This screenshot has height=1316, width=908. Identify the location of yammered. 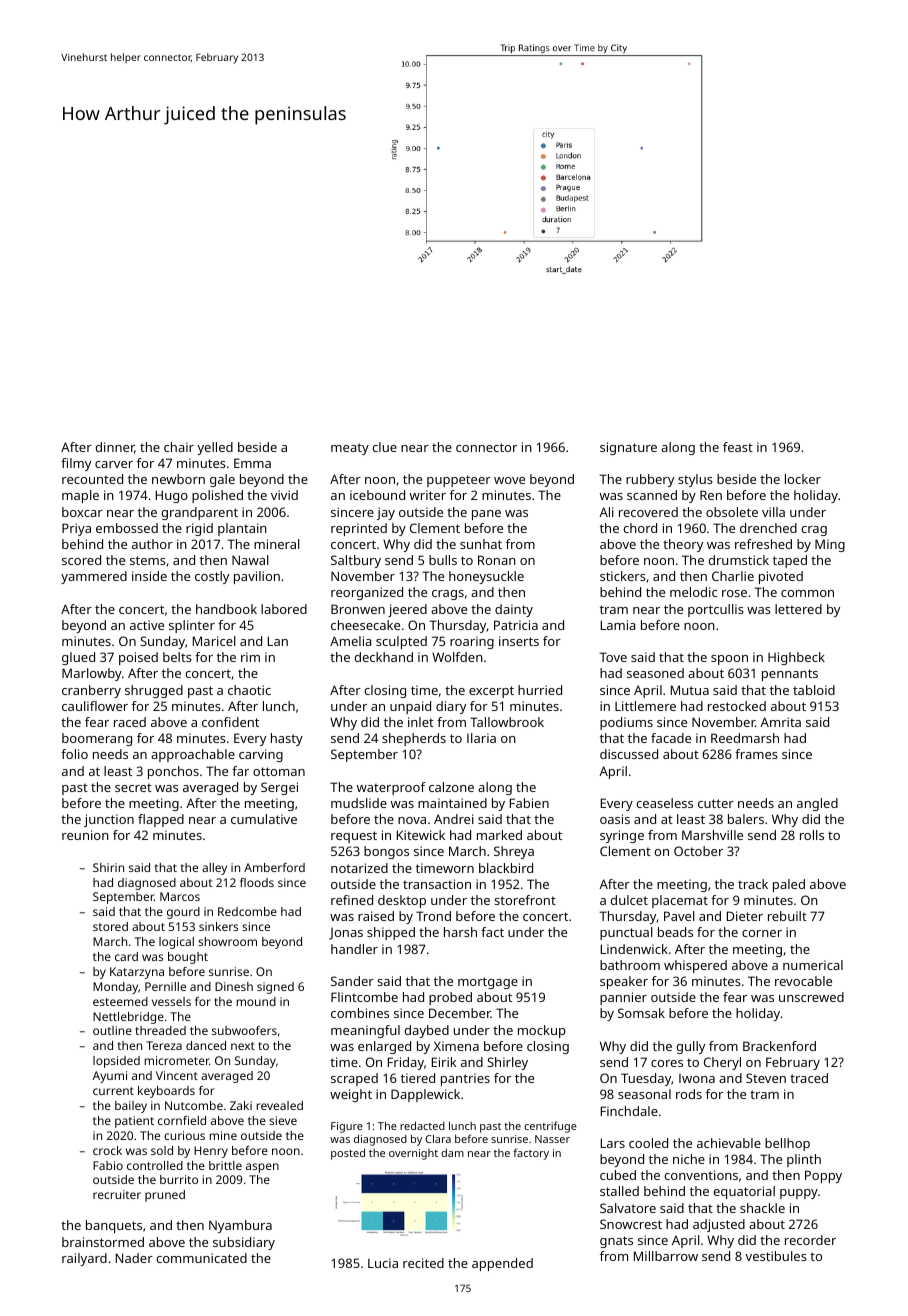
(94, 577).
